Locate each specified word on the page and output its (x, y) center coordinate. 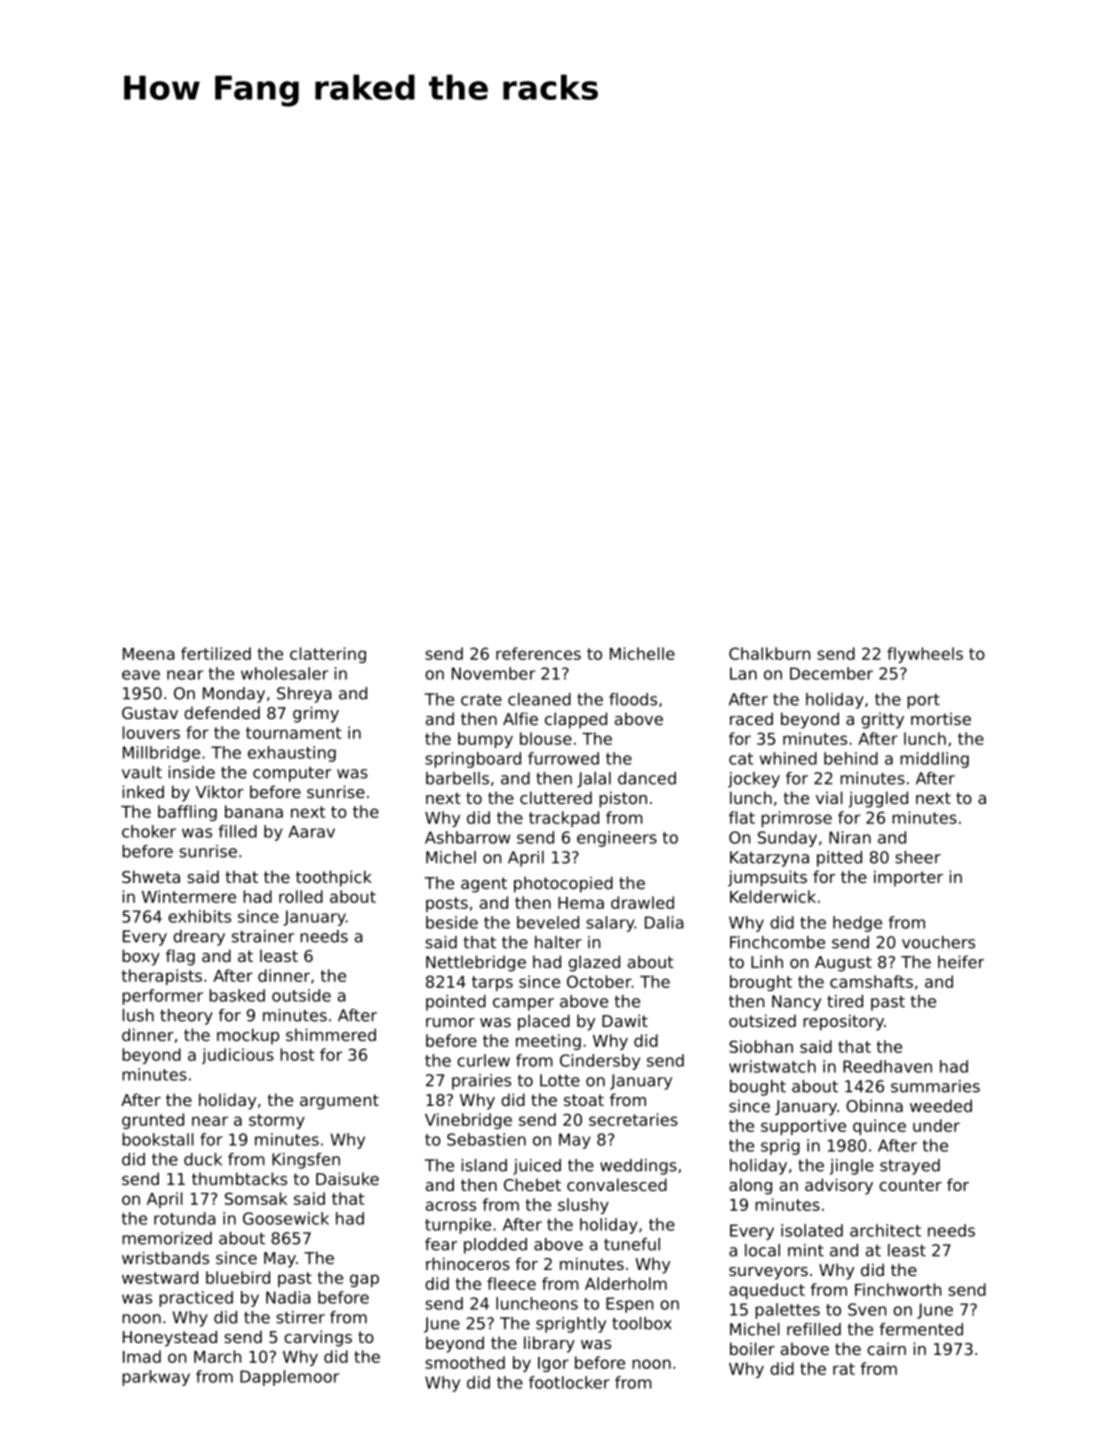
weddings (638, 1167)
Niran (850, 837)
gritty (882, 720)
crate (481, 700)
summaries (935, 1086)
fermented (921, 1329)
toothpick (334, 878)
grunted (153, 1121)
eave (141, 675)
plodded (495, 1246)
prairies (481, 1082)
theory (186, 1017)
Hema (581, 903)
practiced (196, 1299)
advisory (839, 1186)
